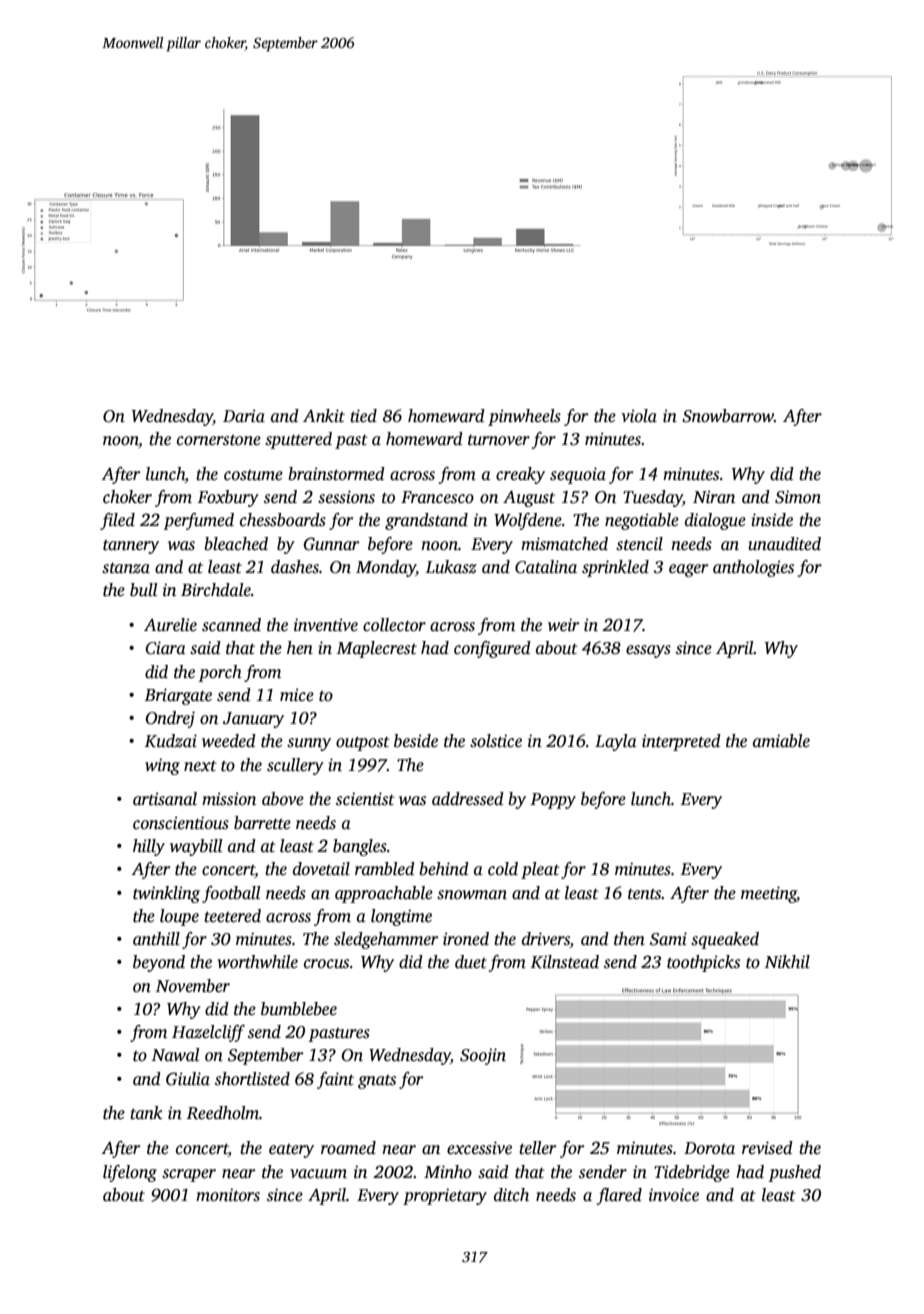 The width and height of the screenshot is (924, 1314). What do you see at coordinates (130, 1173) in the screenshot?
I see `lifelong` at bounding box center [130, 1173].
